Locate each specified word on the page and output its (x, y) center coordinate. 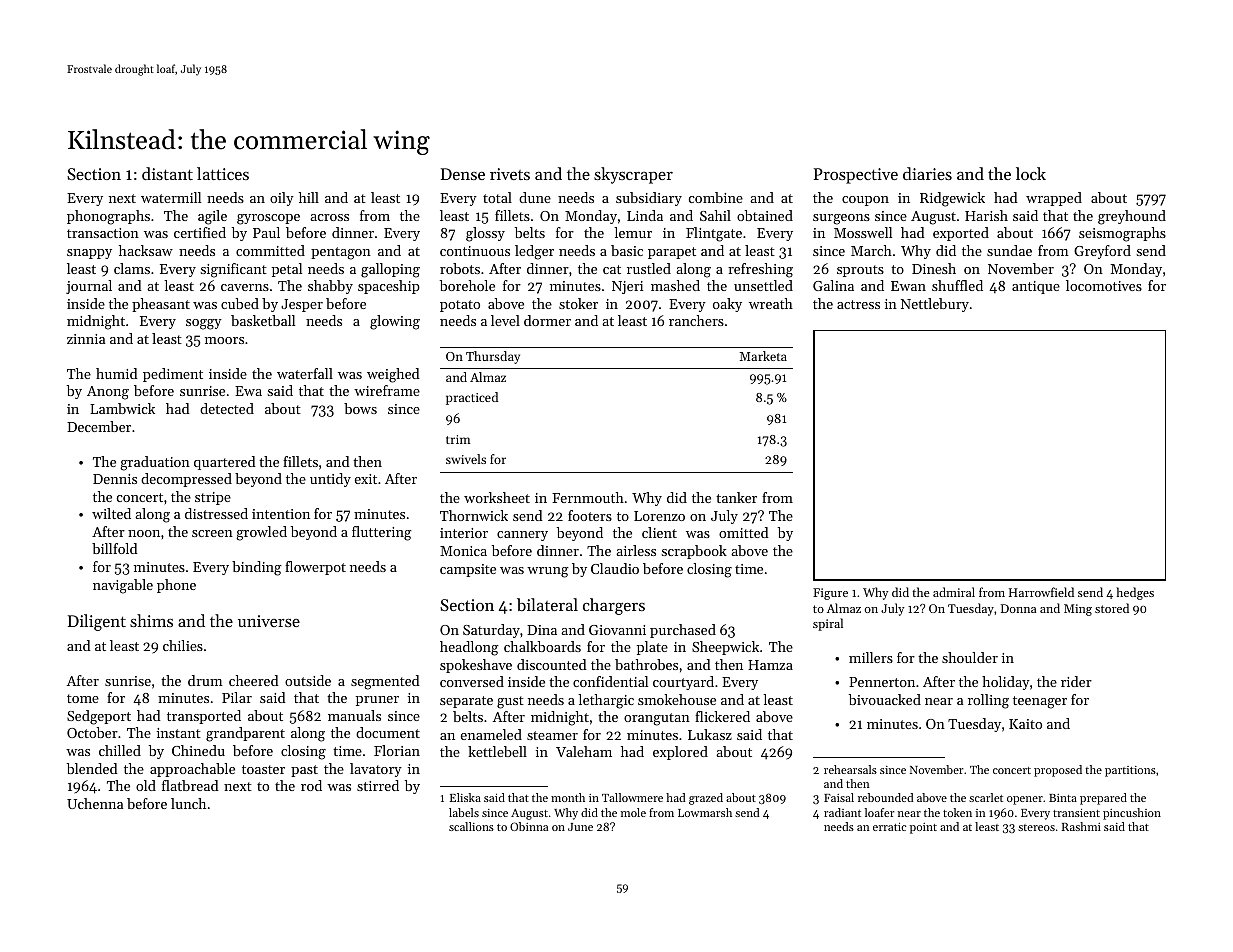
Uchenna (95, 803)
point (923, 828)
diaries (927, 173)
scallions (471, 826)
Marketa (763, 356)
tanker (736, 497)
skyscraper (633, 175)
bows (360, 408)
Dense (463, 174)
